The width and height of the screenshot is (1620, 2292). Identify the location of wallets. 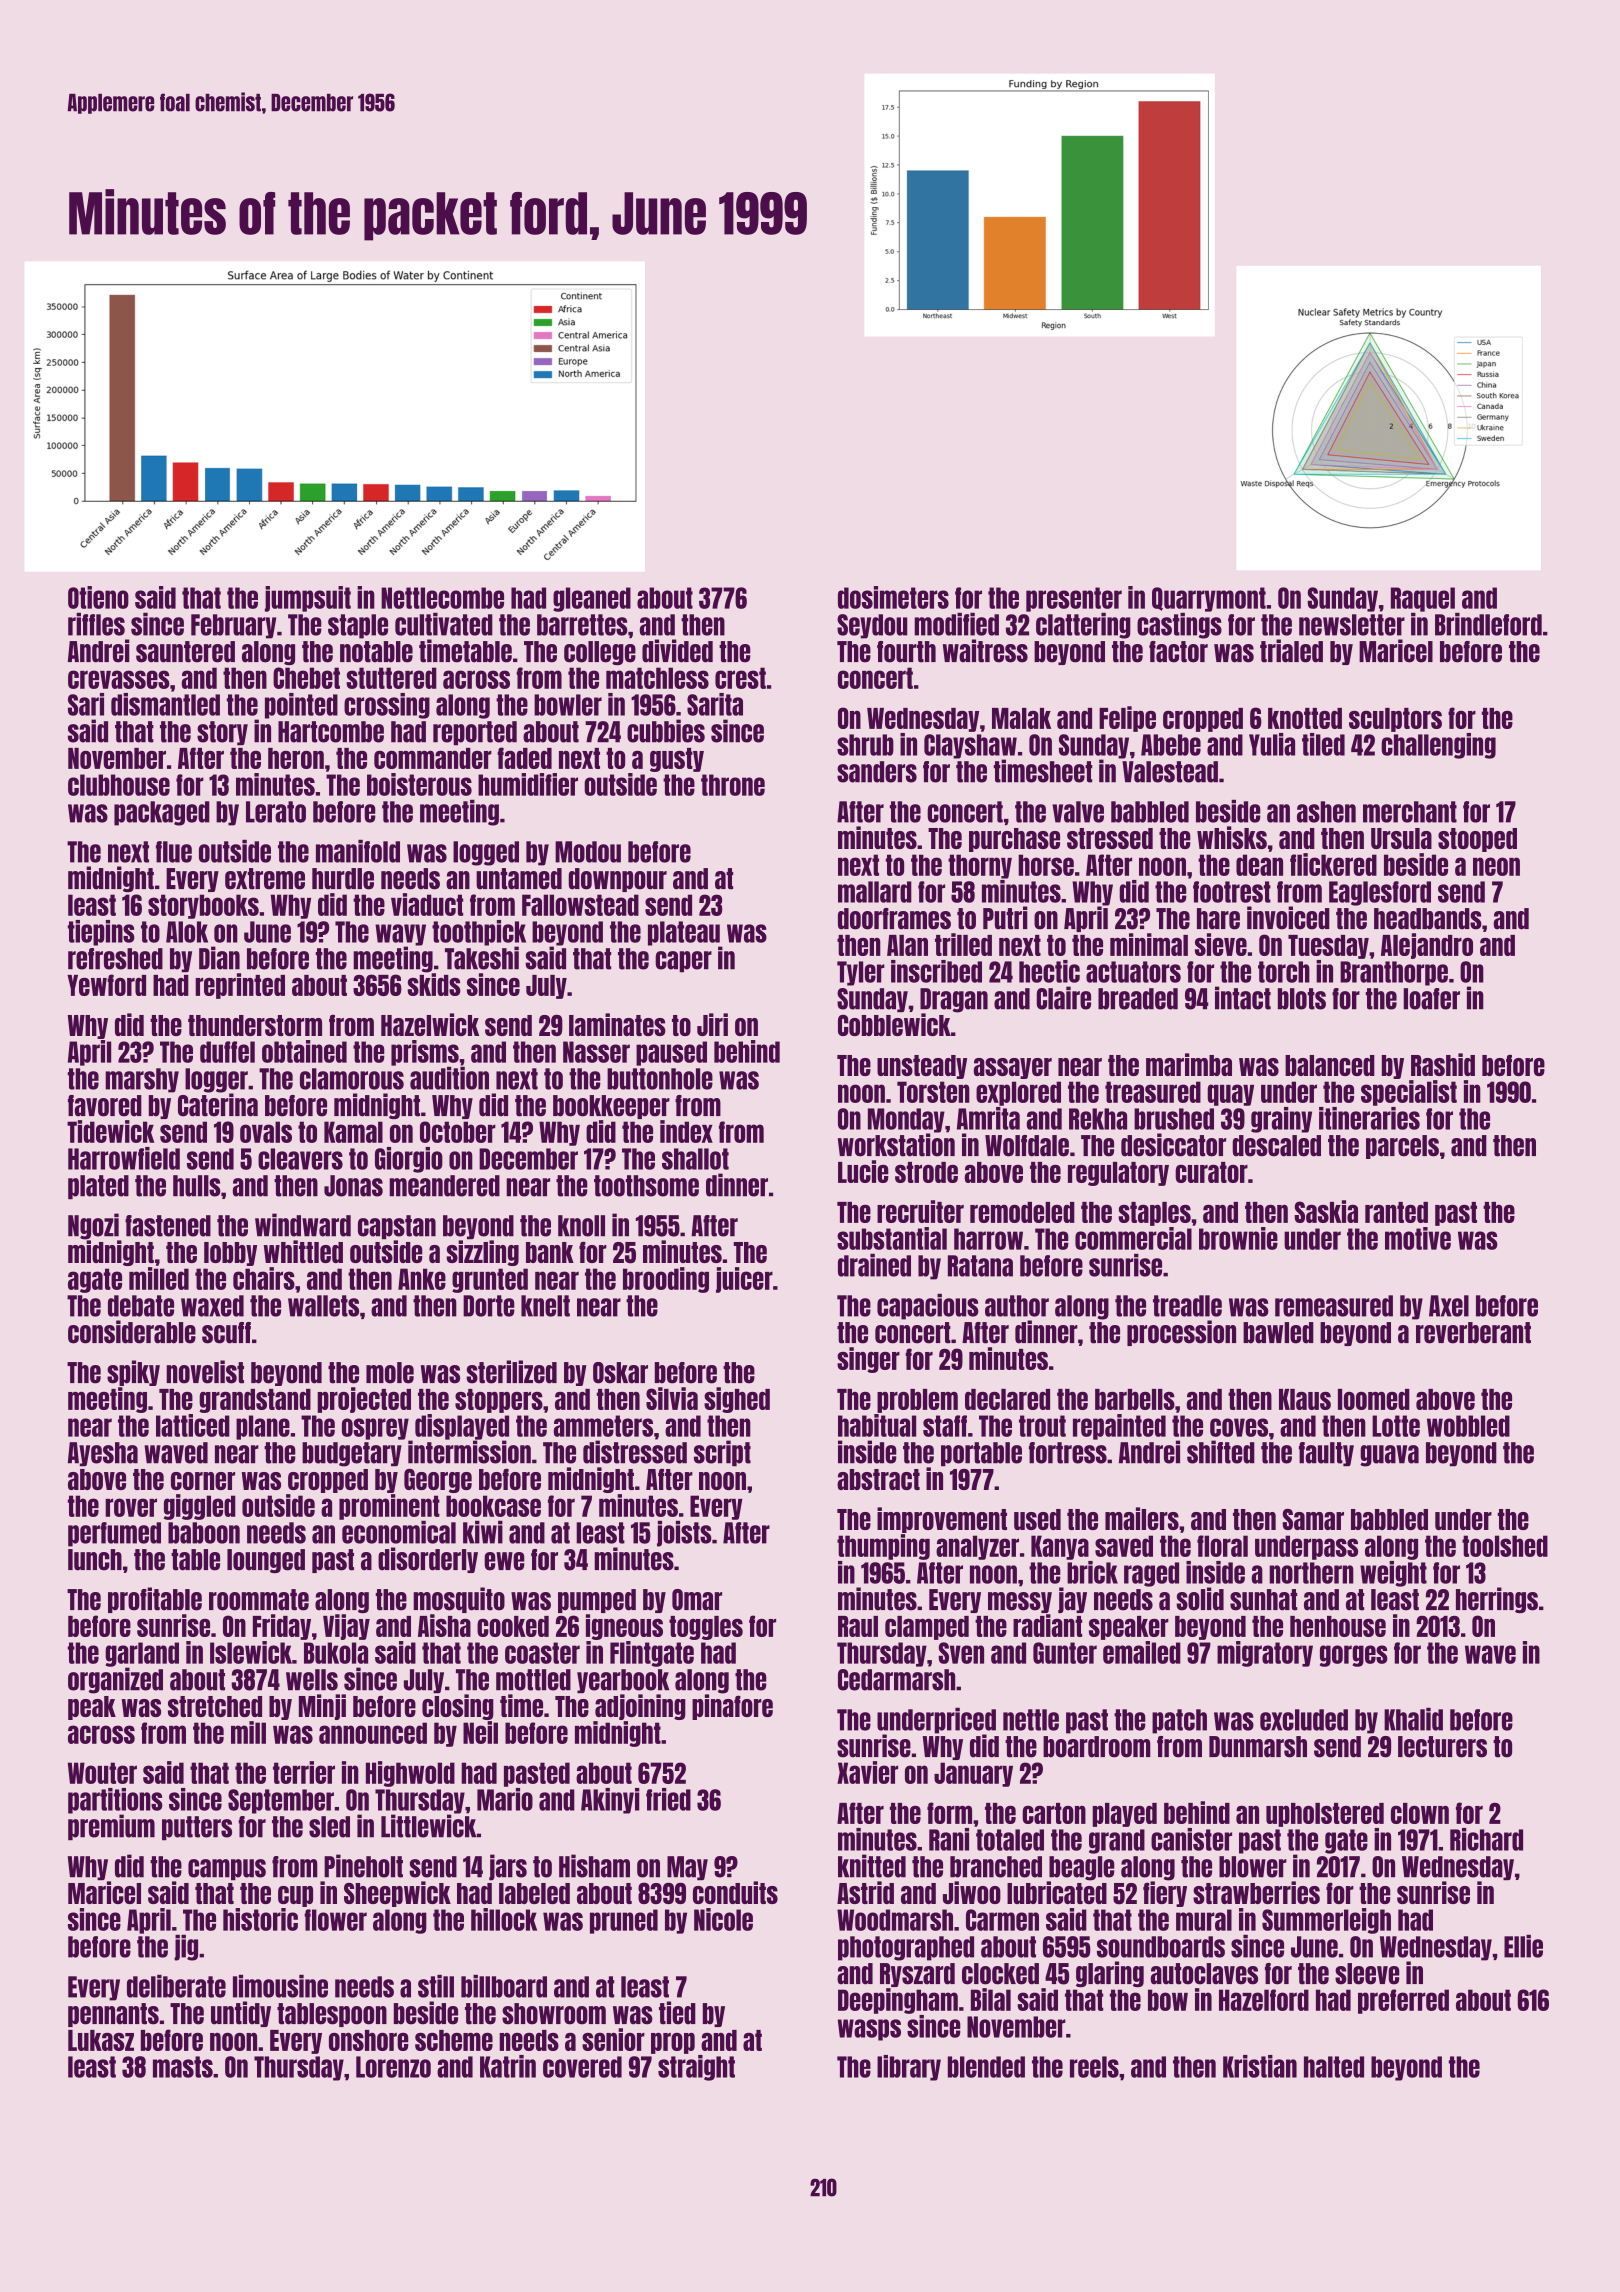
(323, 1306).
